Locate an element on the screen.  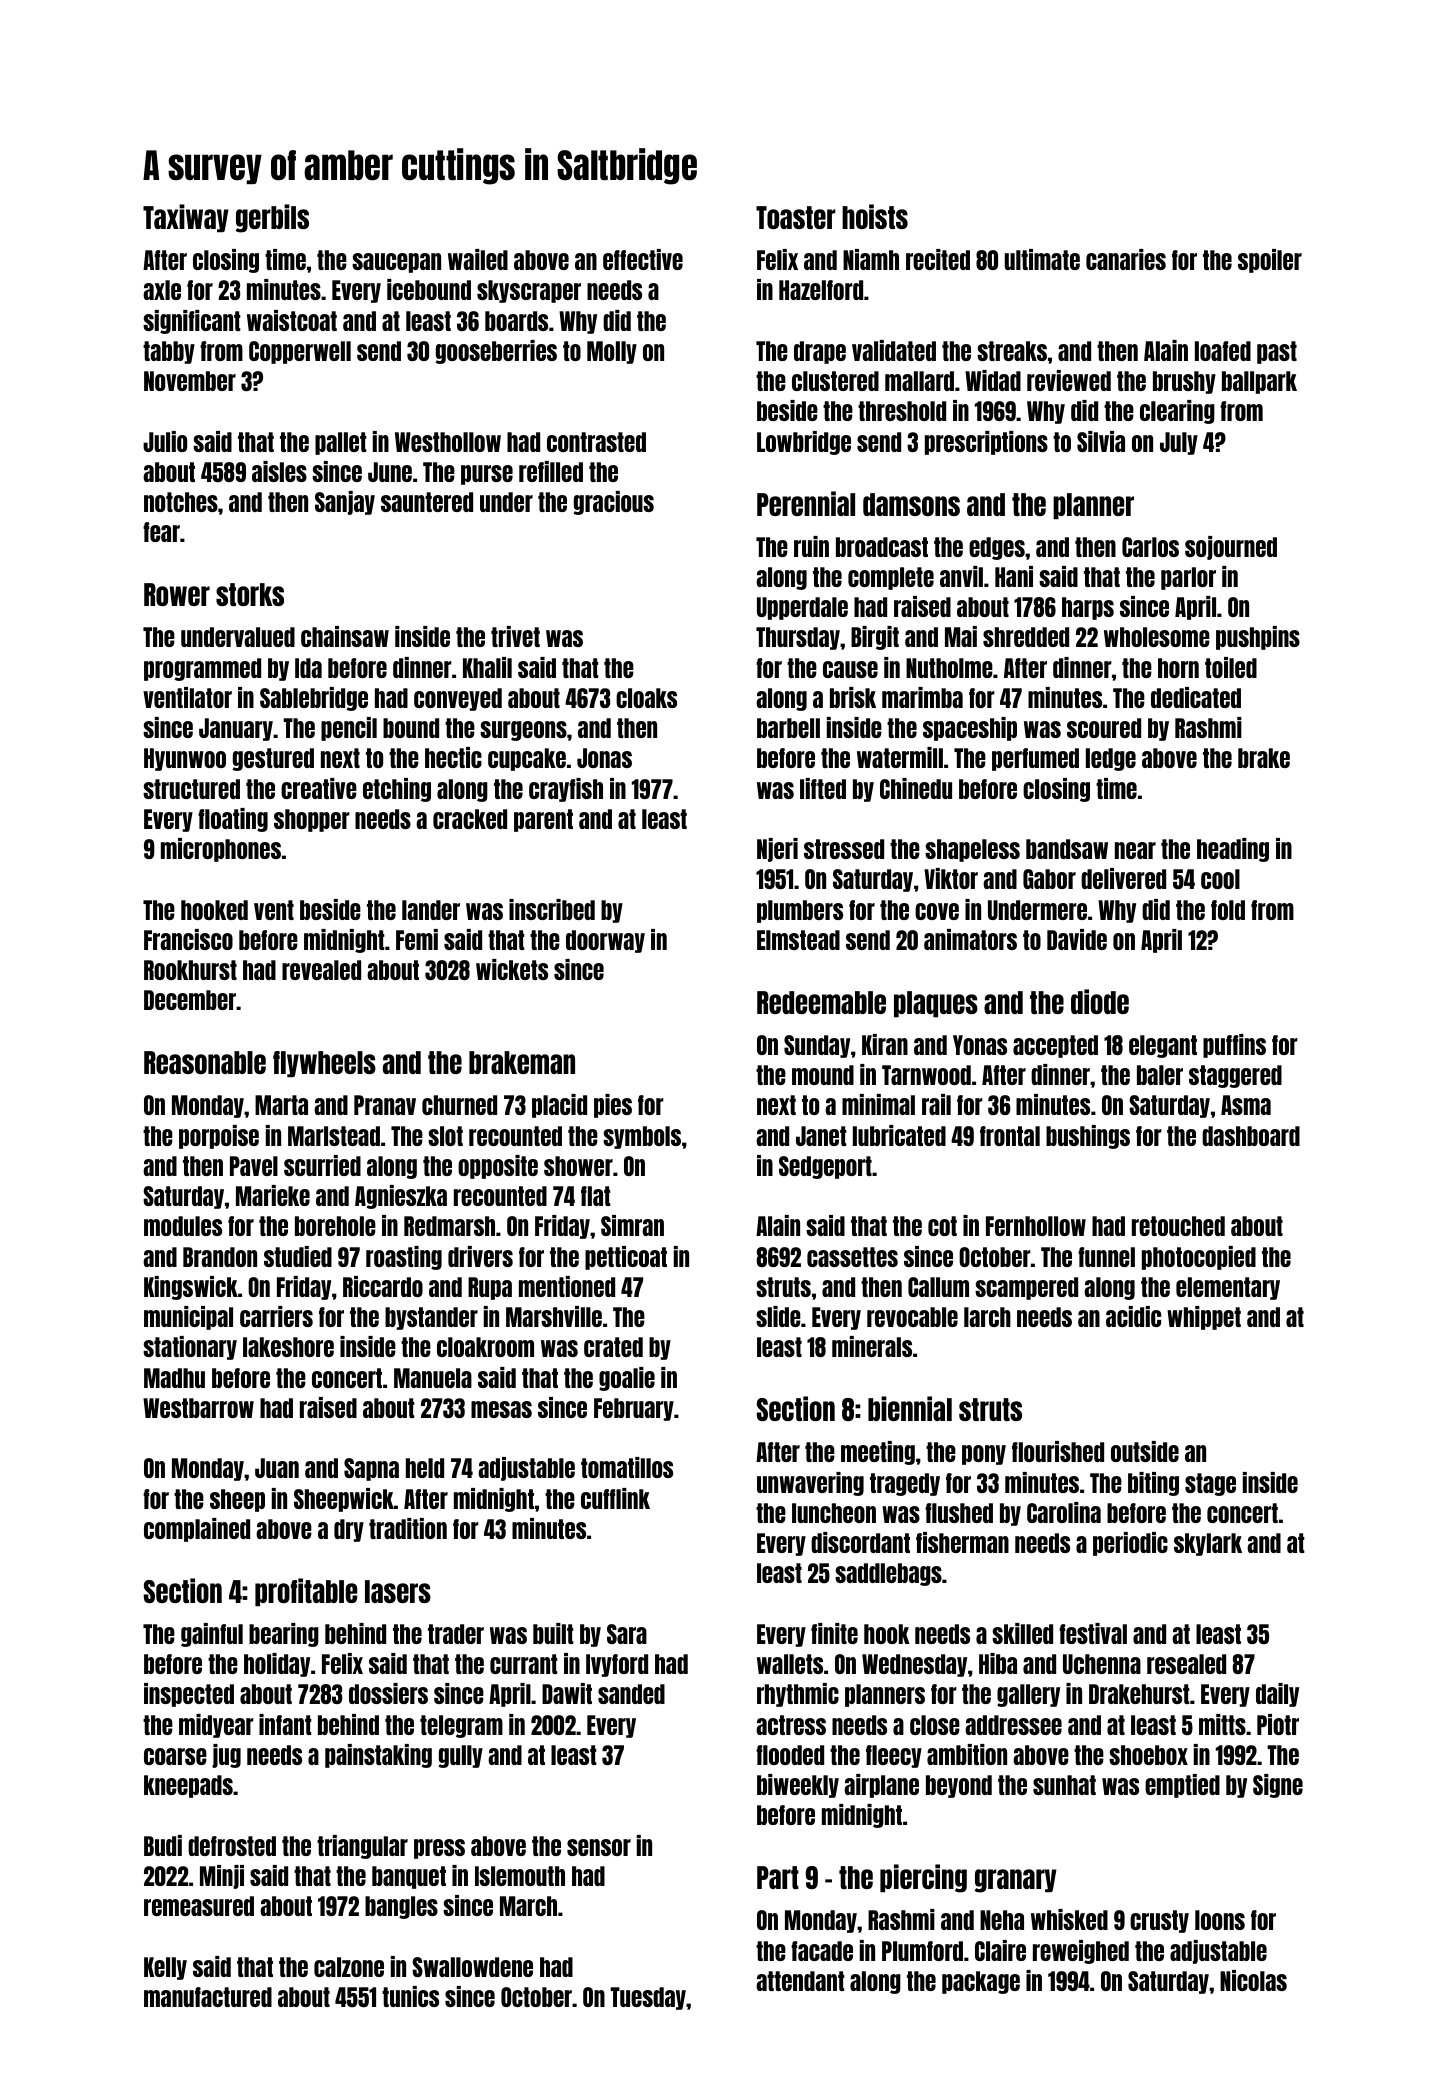
stressed is located at coordinates (844, 849).
